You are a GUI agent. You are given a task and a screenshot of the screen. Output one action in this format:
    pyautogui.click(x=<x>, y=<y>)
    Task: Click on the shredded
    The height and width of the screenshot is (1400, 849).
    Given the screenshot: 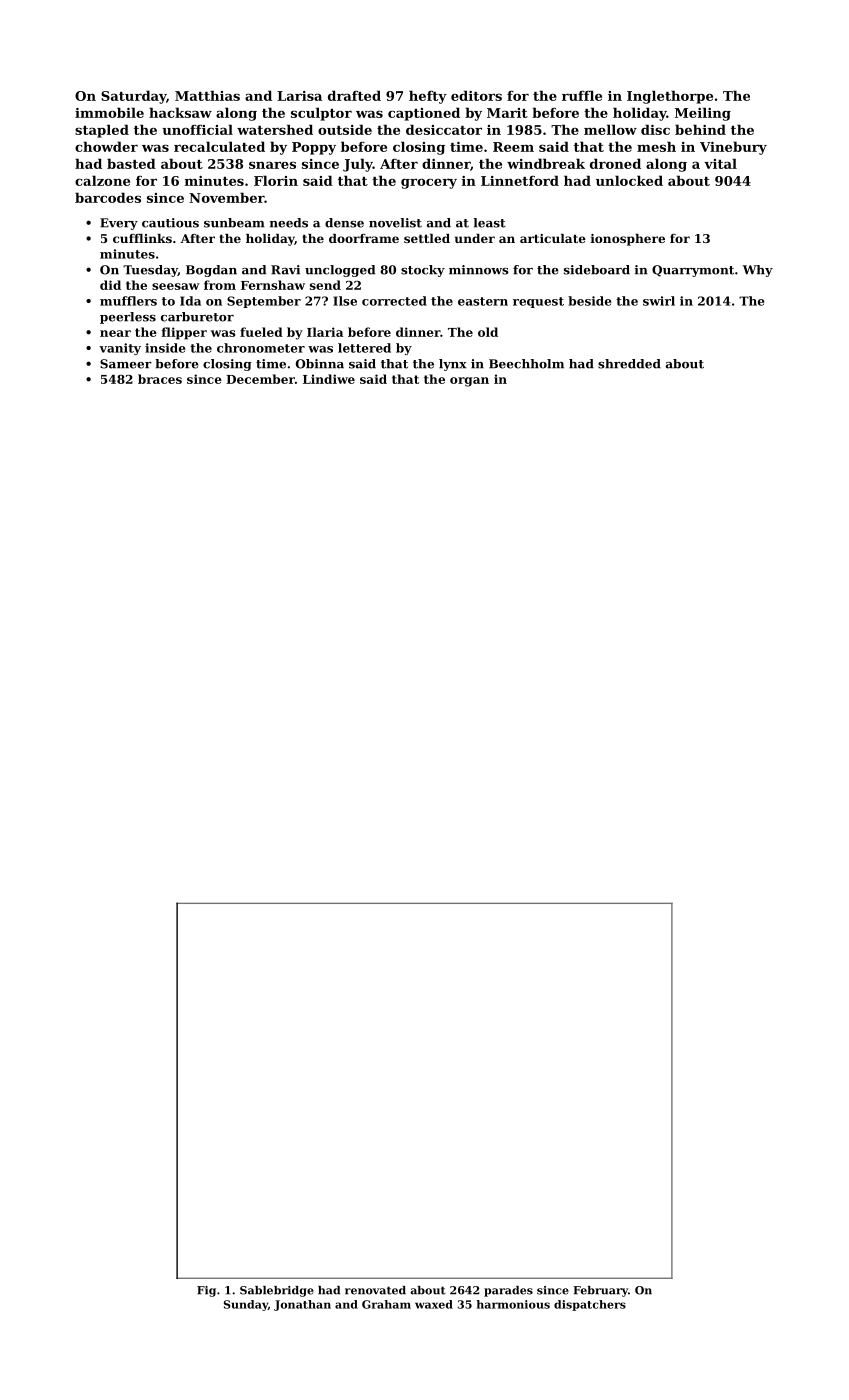 What is the action you would take?
    pyautogui.click(x=629, y=364)
